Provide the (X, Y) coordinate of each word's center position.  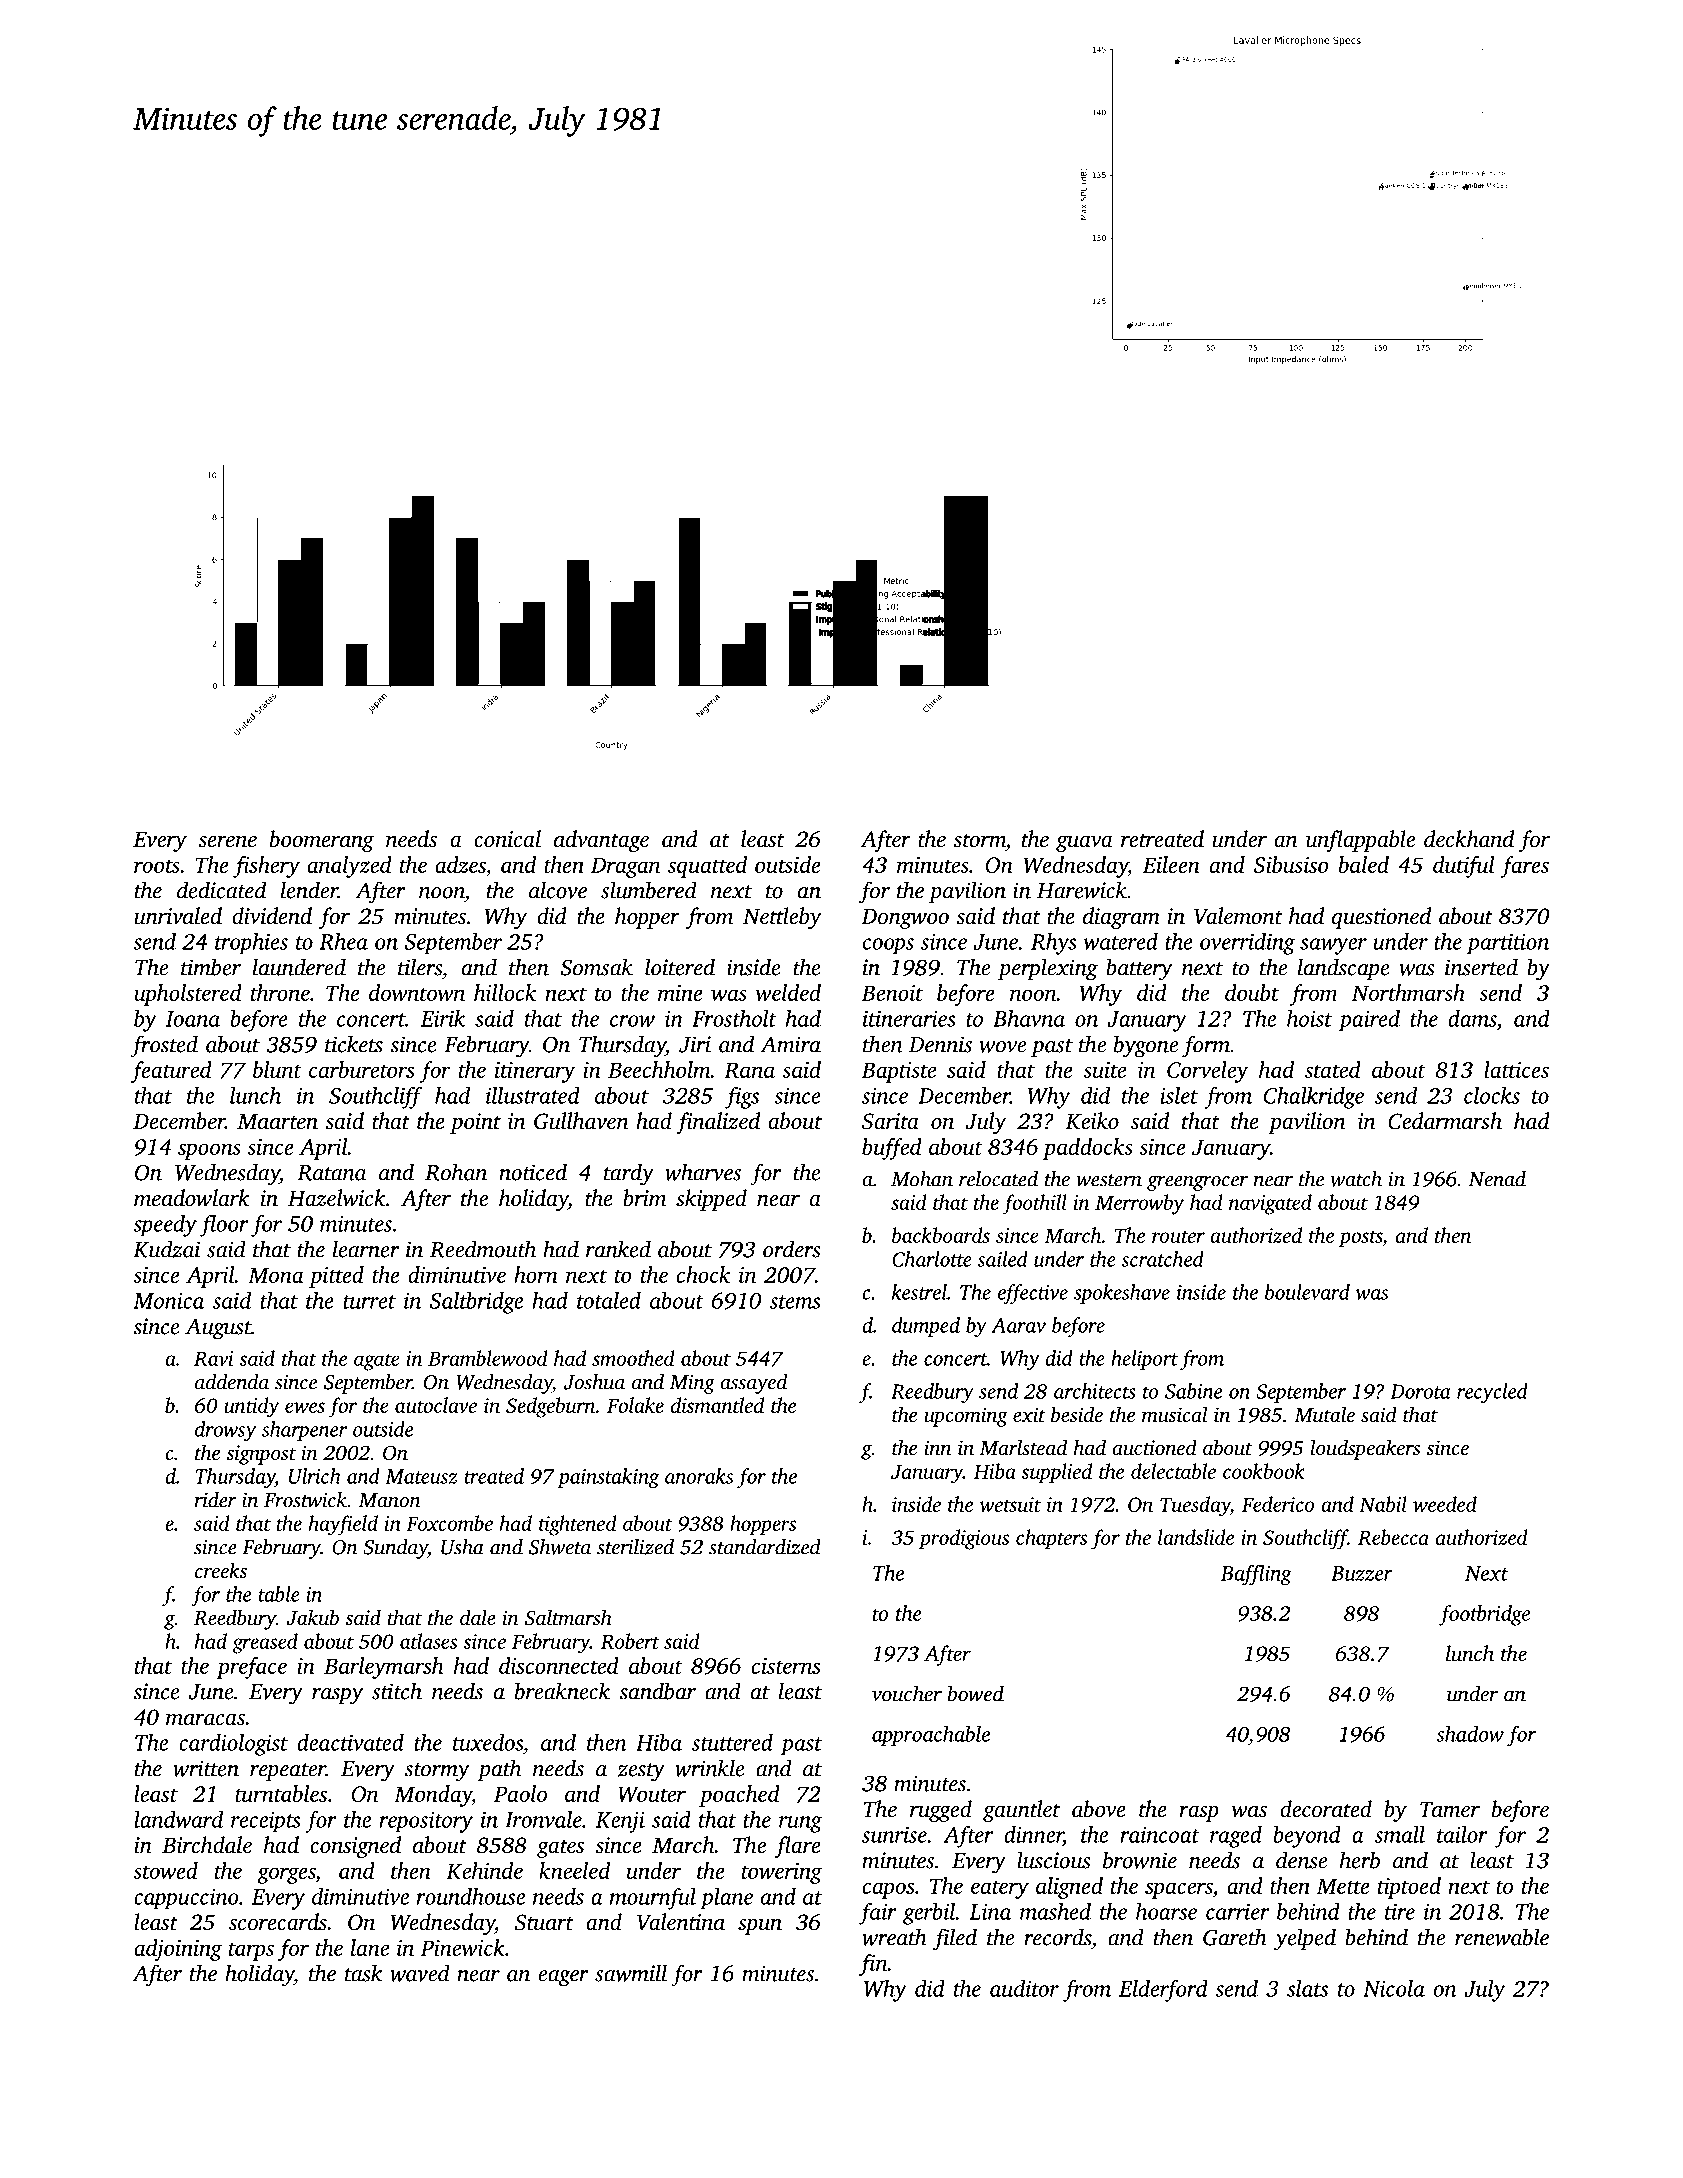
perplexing (1048, 969)
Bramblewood (488, 1358)
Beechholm (659, 1069)
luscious (1053, 1860)
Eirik (443, 1018)
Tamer (1450, 1809)
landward (178, 1819)
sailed (1002, 1259)
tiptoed (1409, 1888)
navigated (1270, 1204)
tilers (420, 967)
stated (1333, 1069)
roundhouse (471, 1896)
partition (1508, 944)
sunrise (894, 1835)
